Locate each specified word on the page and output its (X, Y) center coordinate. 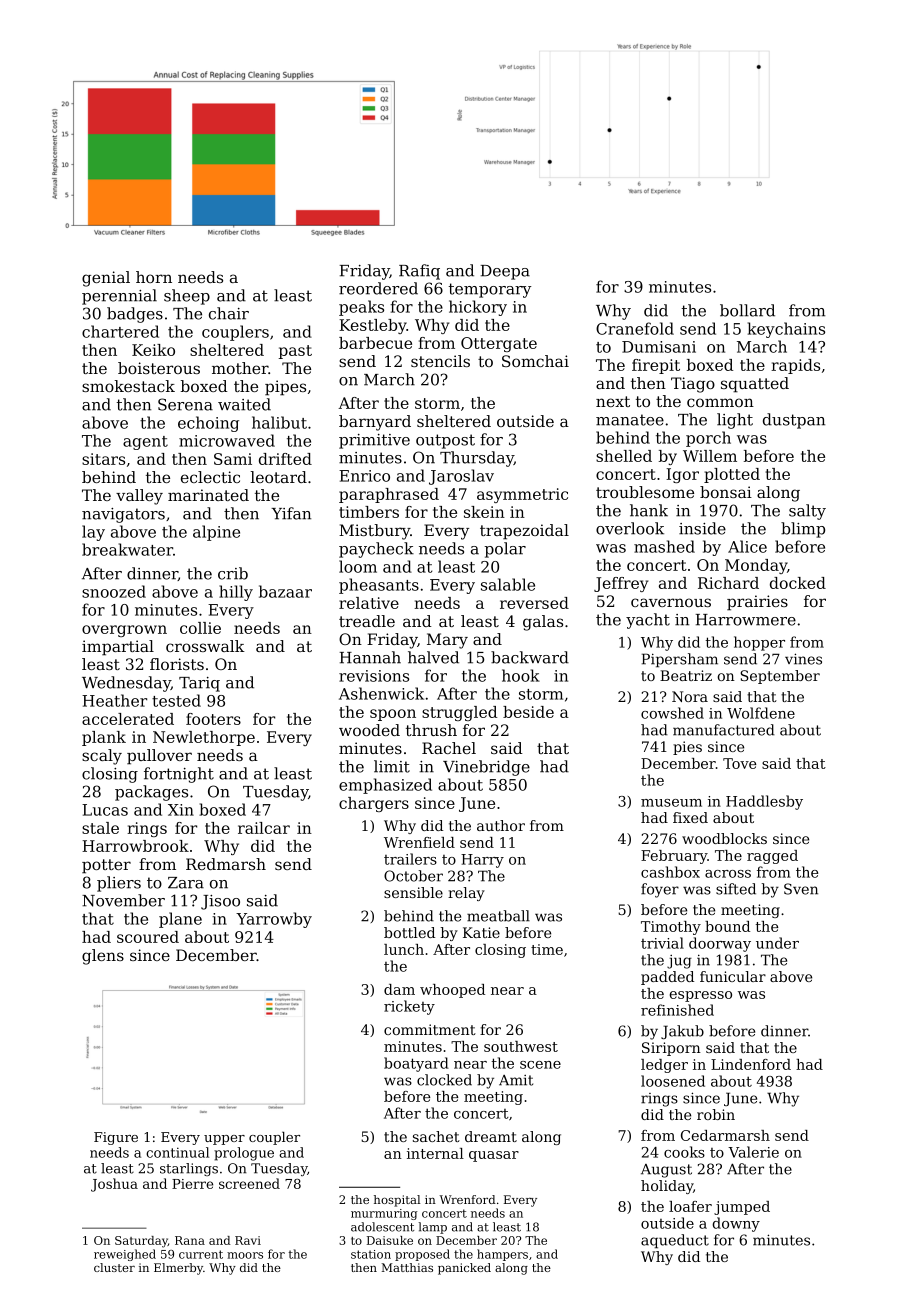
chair (229, 313)
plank (104, 738)
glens (103, 957)
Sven (801, 889)
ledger (664, 1066)
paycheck (376, 550)
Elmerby (178, 1269)
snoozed (114, 591)
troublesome (645, 492)
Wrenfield (419, 842)
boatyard (416, 1064)
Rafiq (419, 272)
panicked (464, 1269)
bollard (747, 310)
